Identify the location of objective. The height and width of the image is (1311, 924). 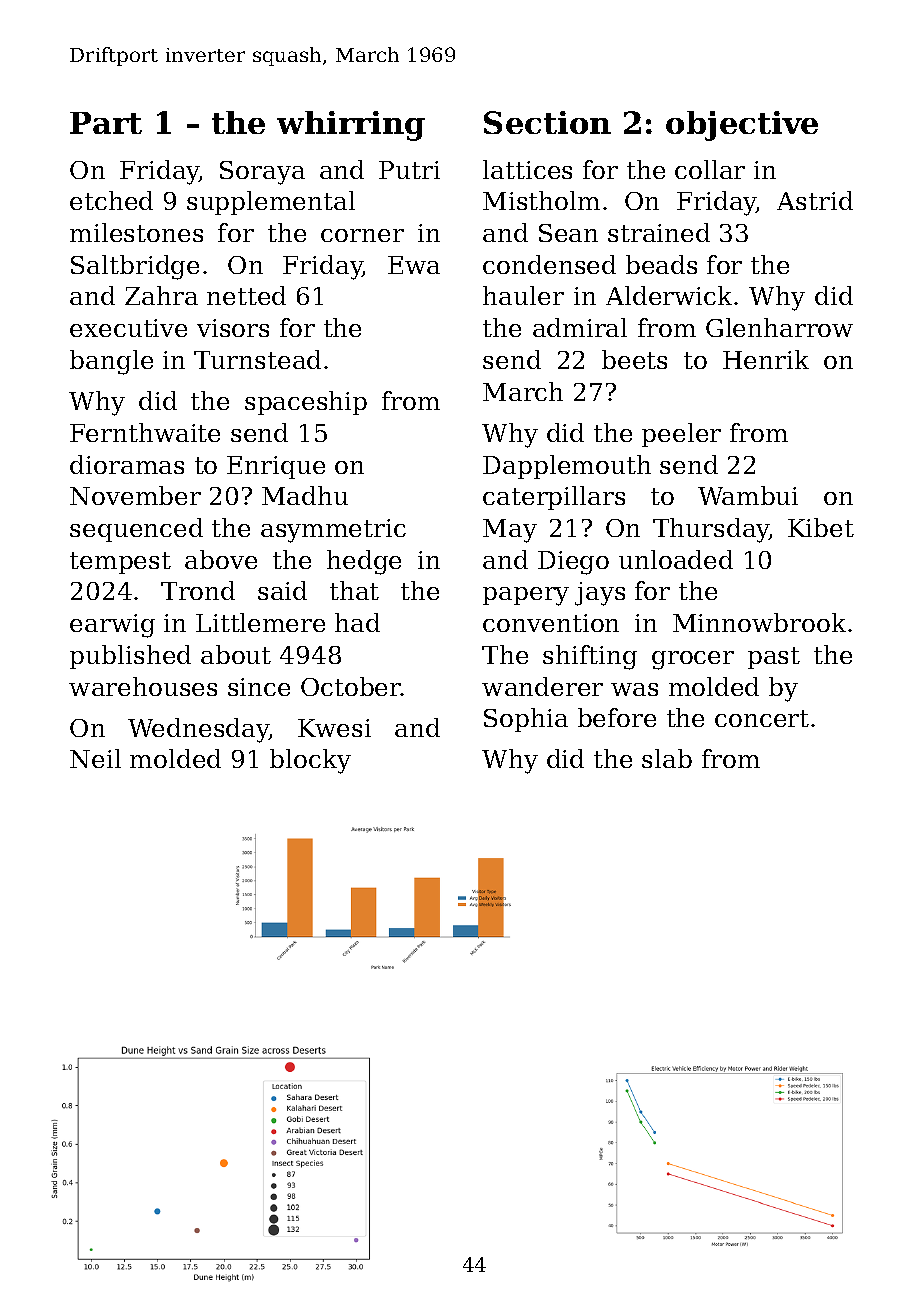
(742, 126).
